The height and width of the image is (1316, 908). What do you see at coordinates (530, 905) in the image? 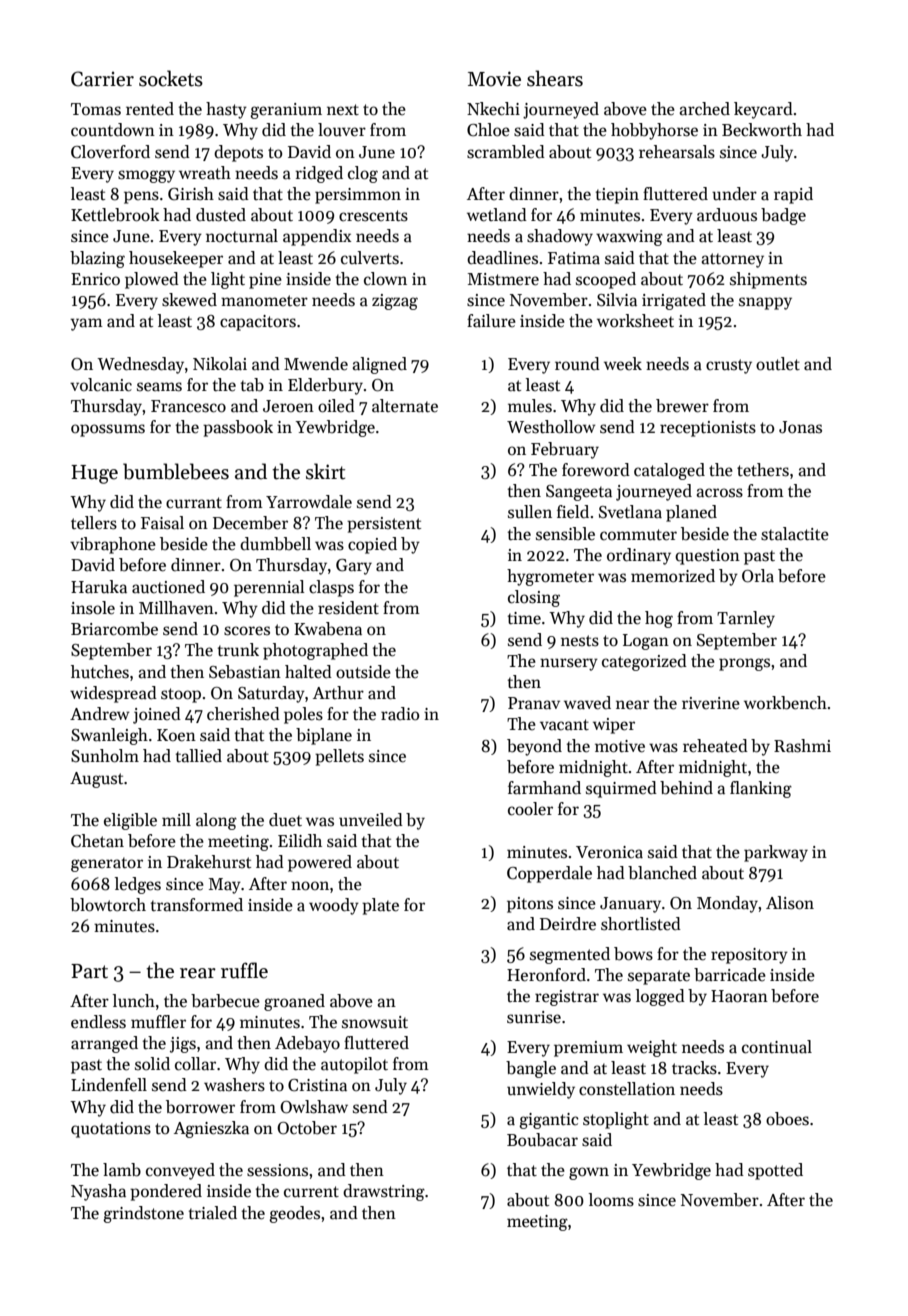
I see `pitons` at bounding box center [530, 905].
